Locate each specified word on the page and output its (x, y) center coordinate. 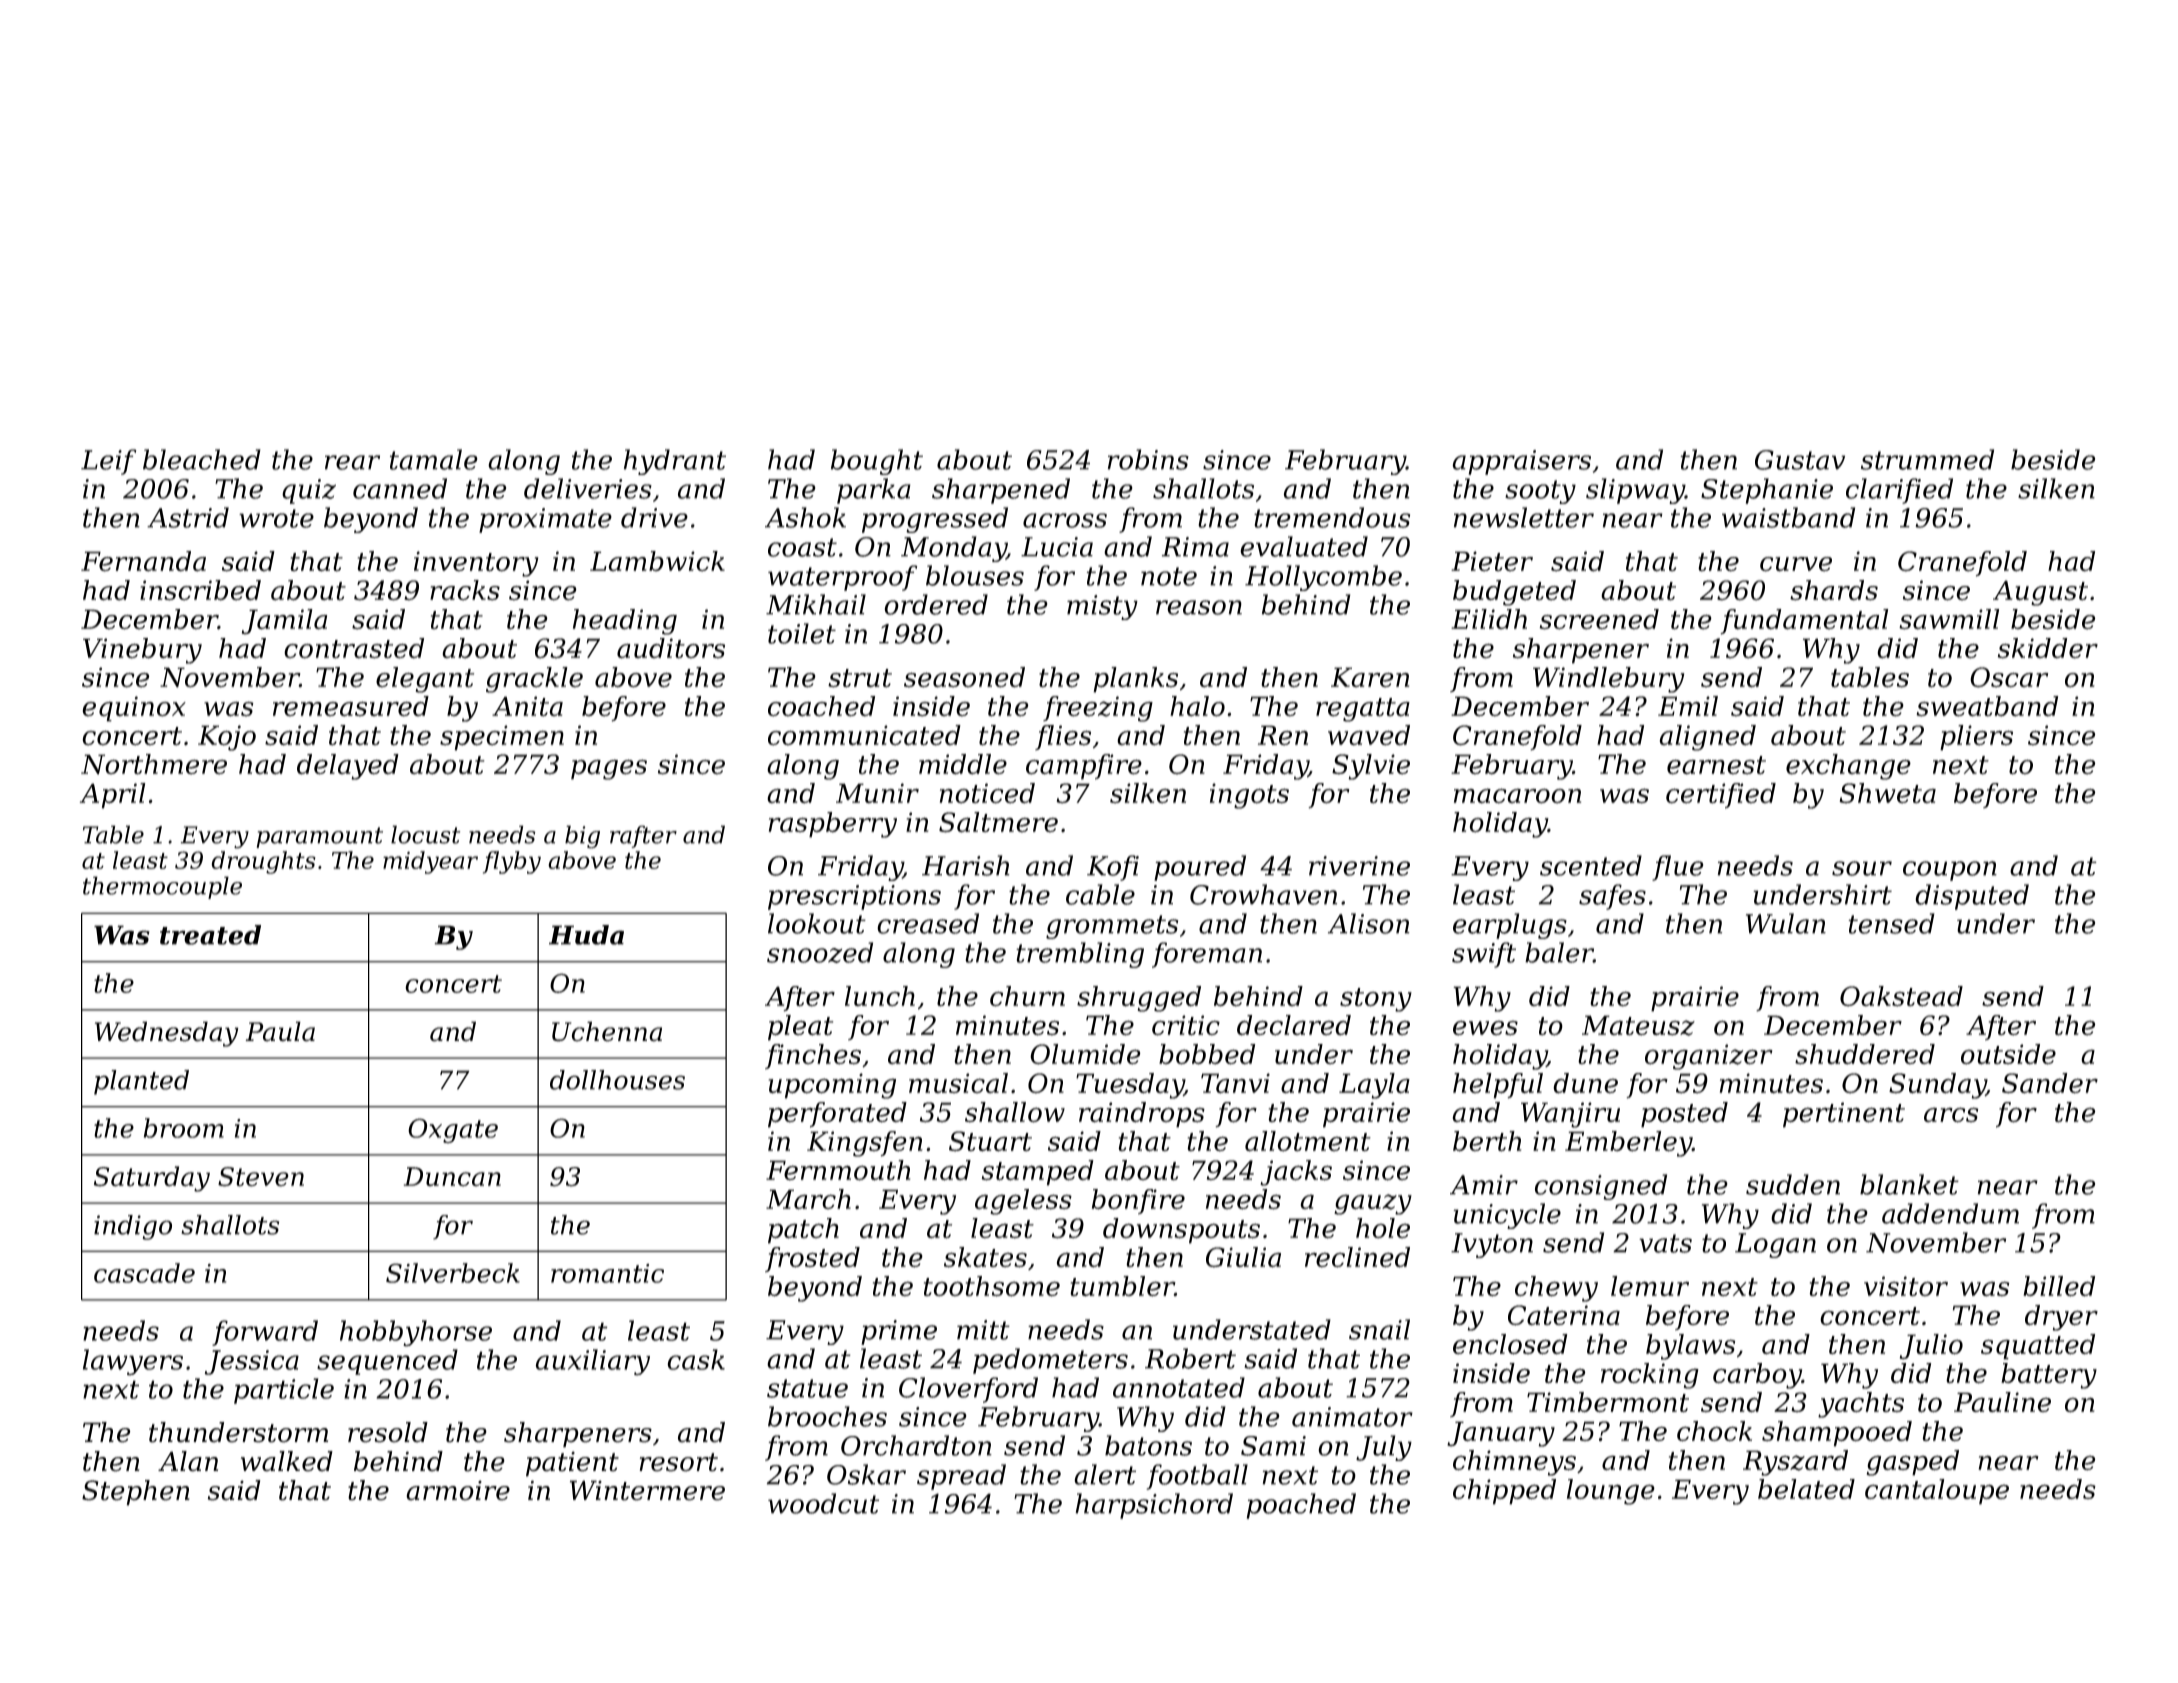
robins (1148, 459)
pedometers (1050, 1361)
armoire (458, 1490)
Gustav (1800, 460)
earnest (1716, 765)
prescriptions (854, 897)
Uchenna (607, 1031)
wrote (276, 518)
